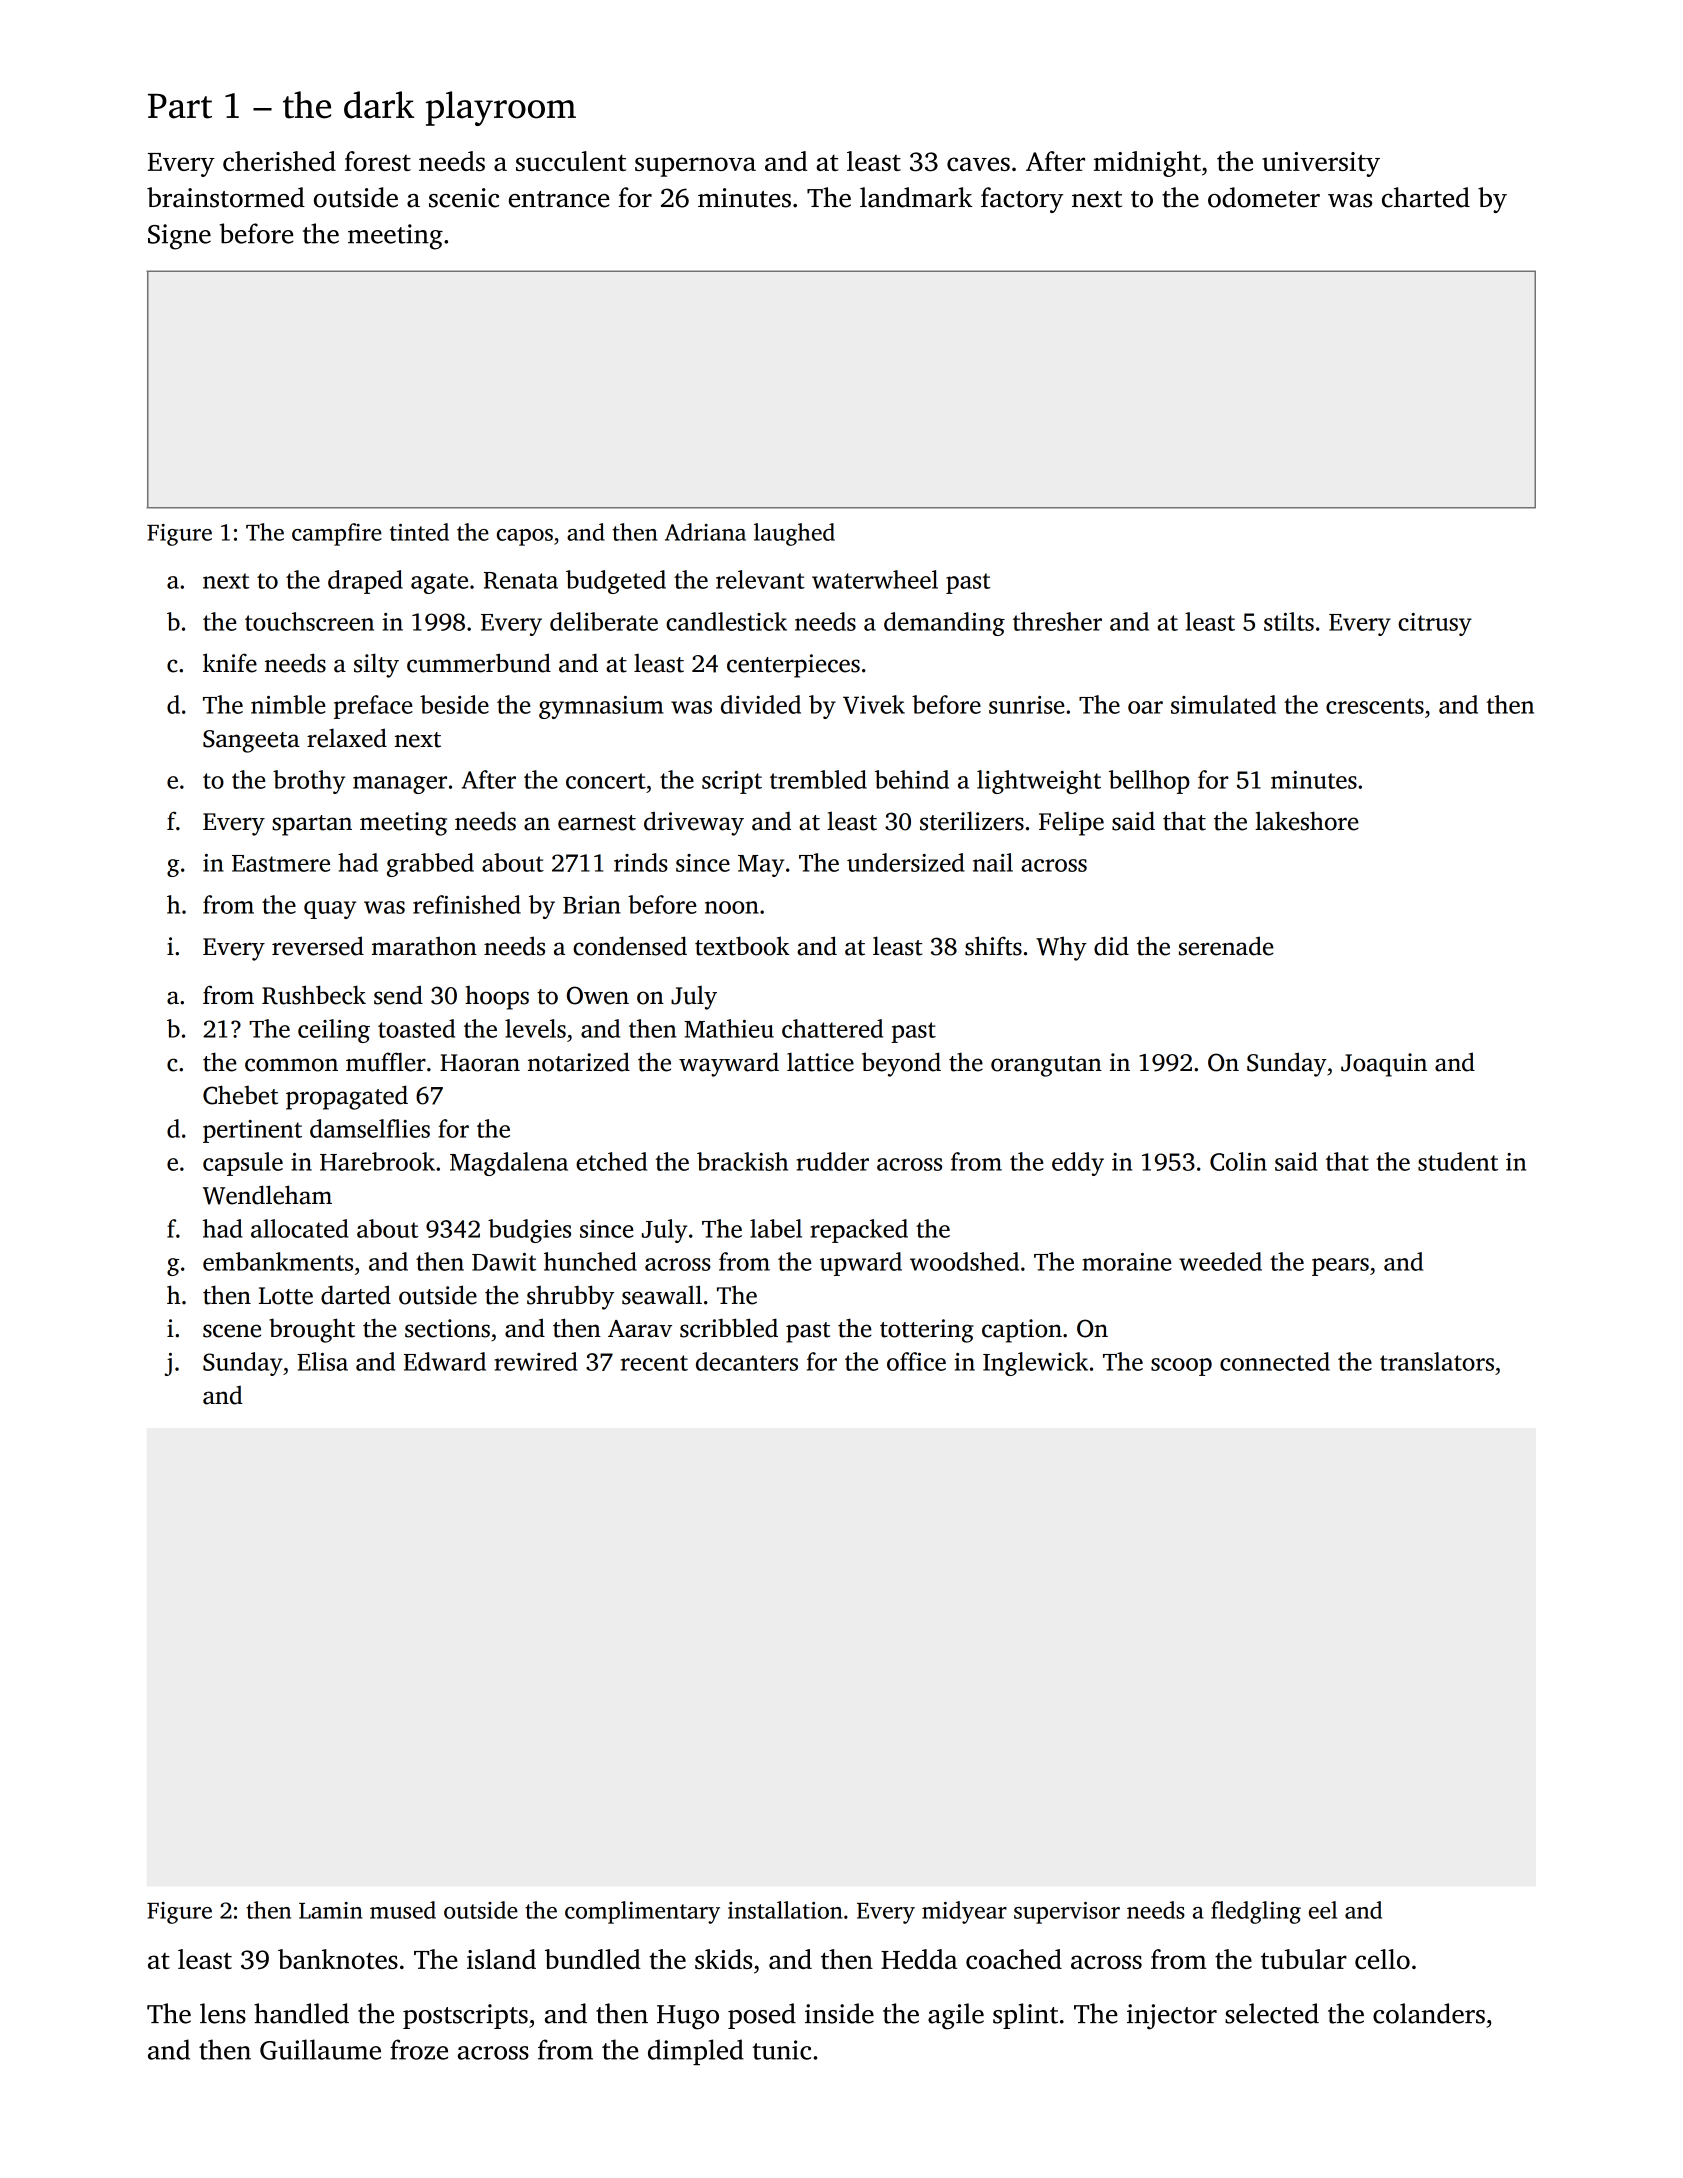  Describe the element at coordinates (1145, 707) in the page. I see `oar` at that location.
